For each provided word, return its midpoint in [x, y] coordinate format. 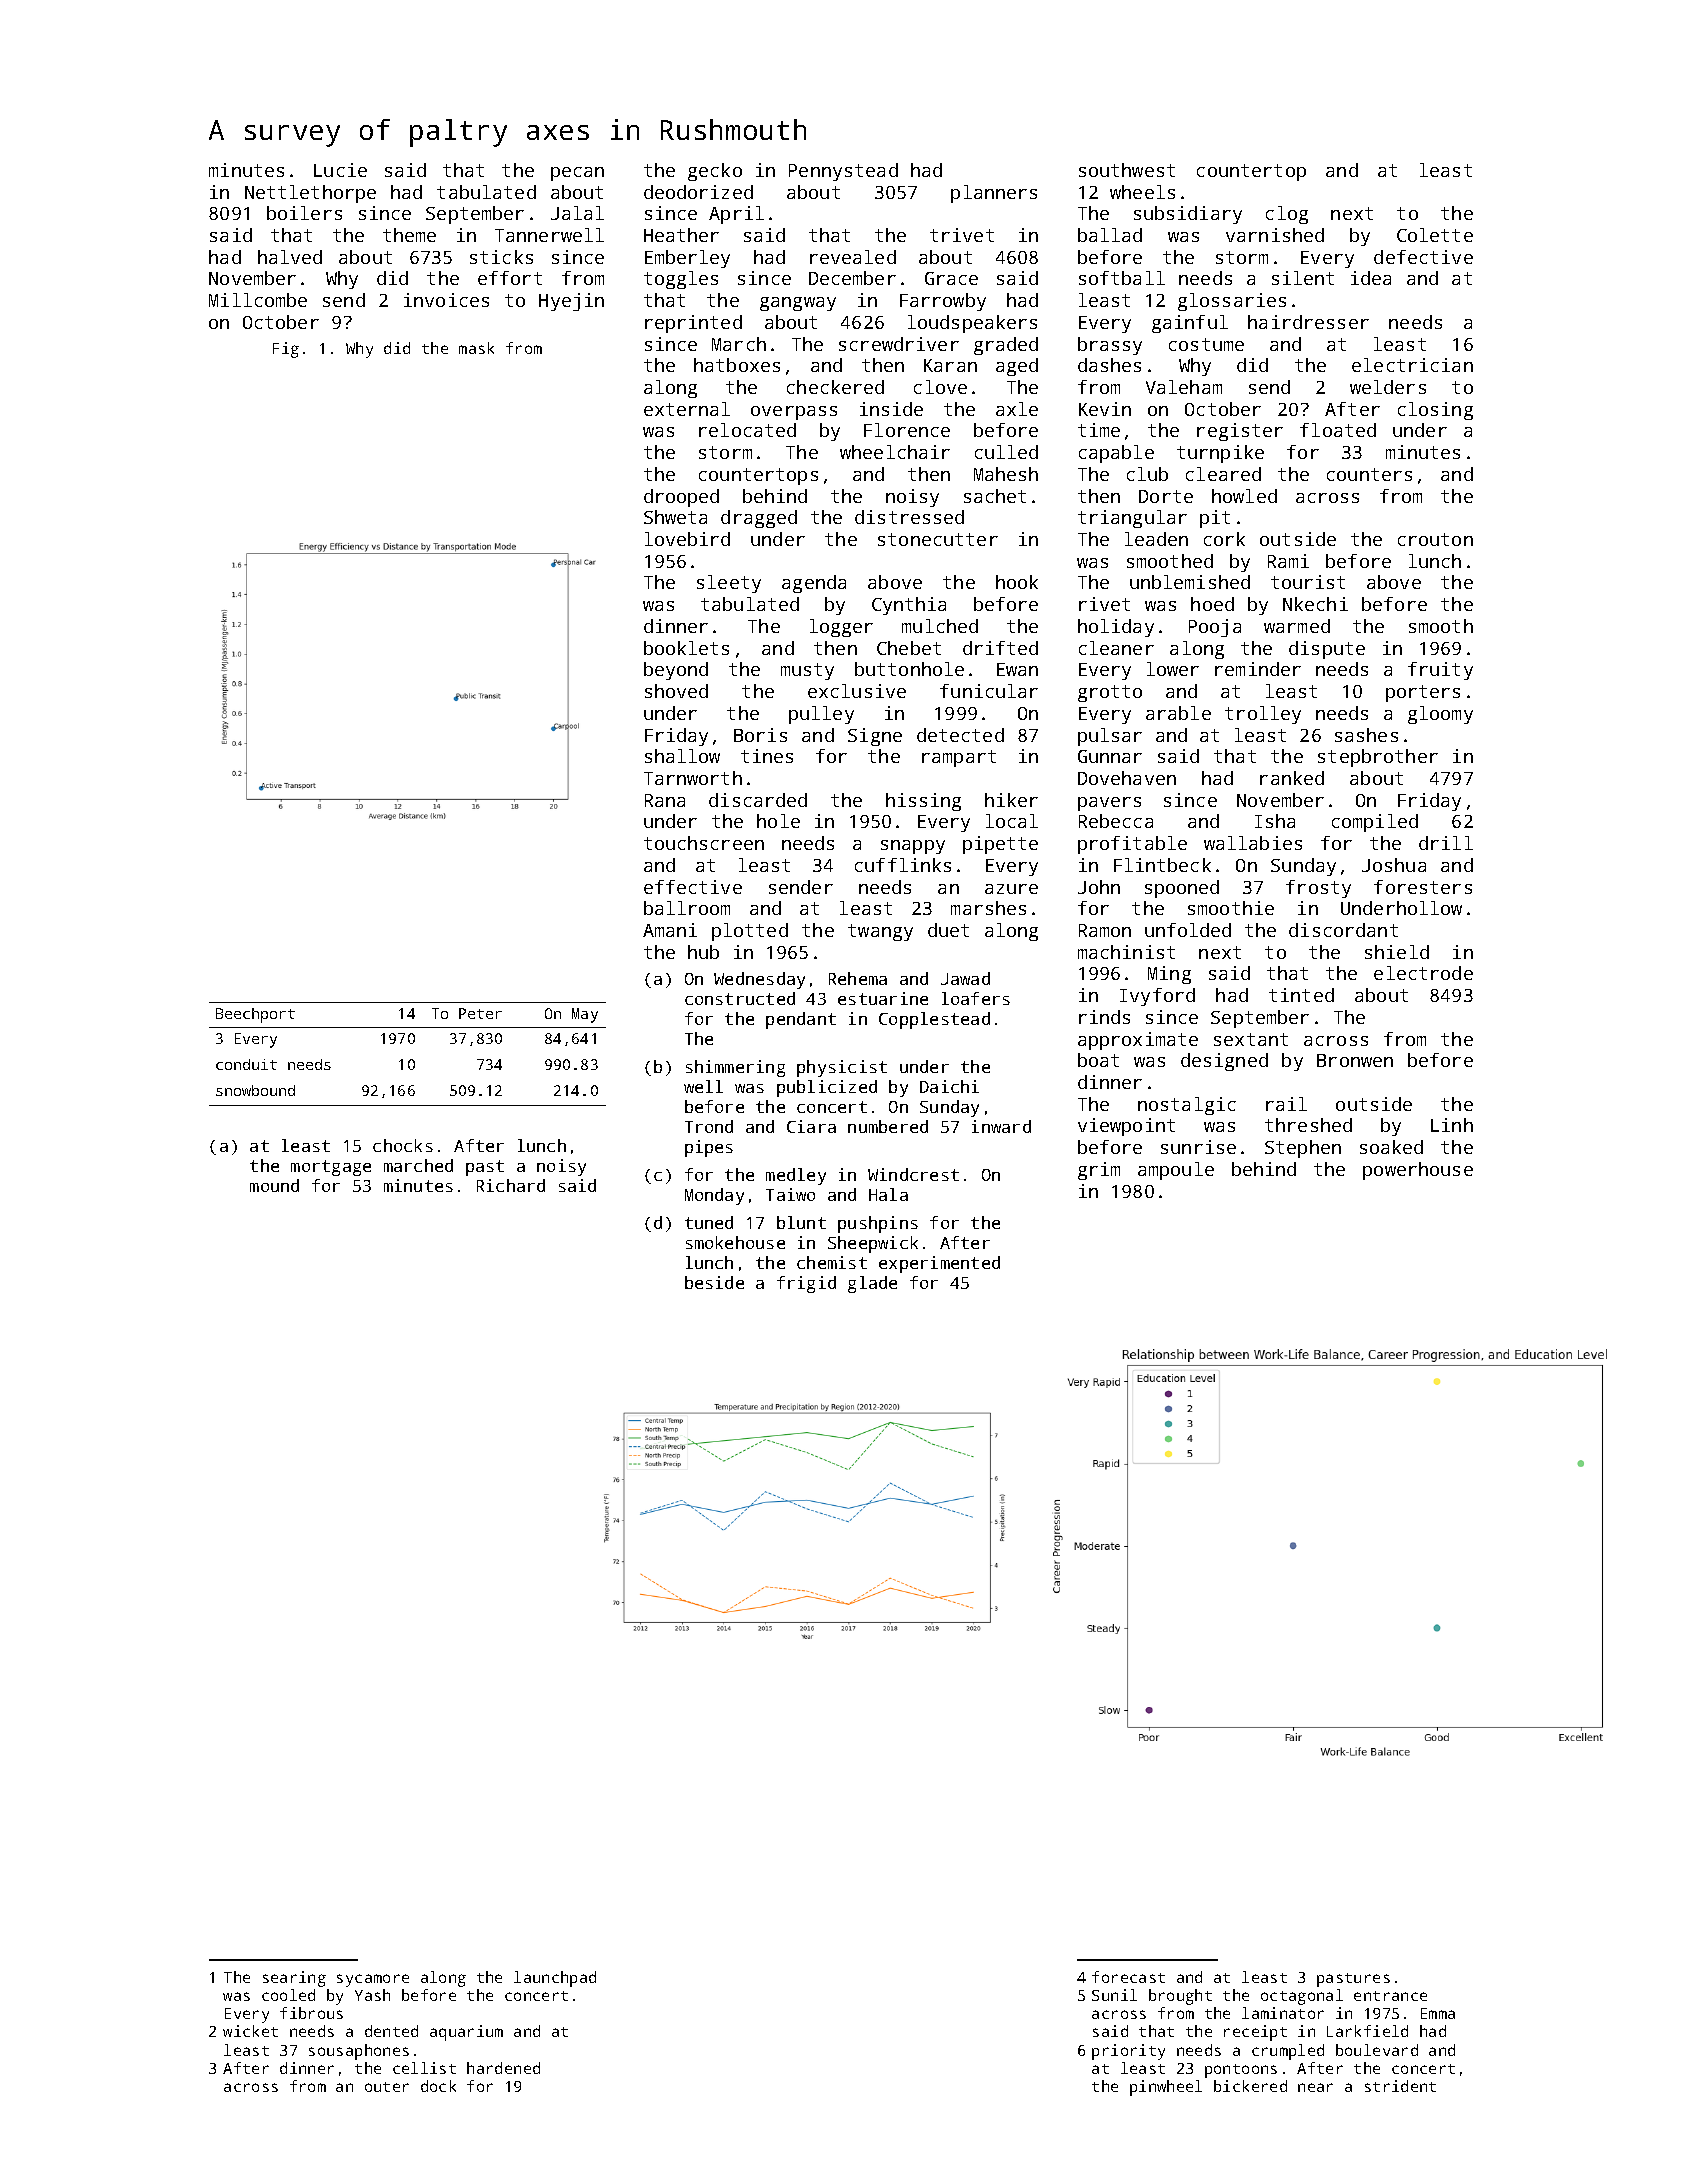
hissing [923, 802]
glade [872, 1284]
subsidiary [1188, 215]
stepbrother [1378, 758]
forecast [1128, 1977]
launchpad [555, 1979]
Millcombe [258, 300]
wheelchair [895, 452]
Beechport [255, 1015]
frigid [806, 1284]
